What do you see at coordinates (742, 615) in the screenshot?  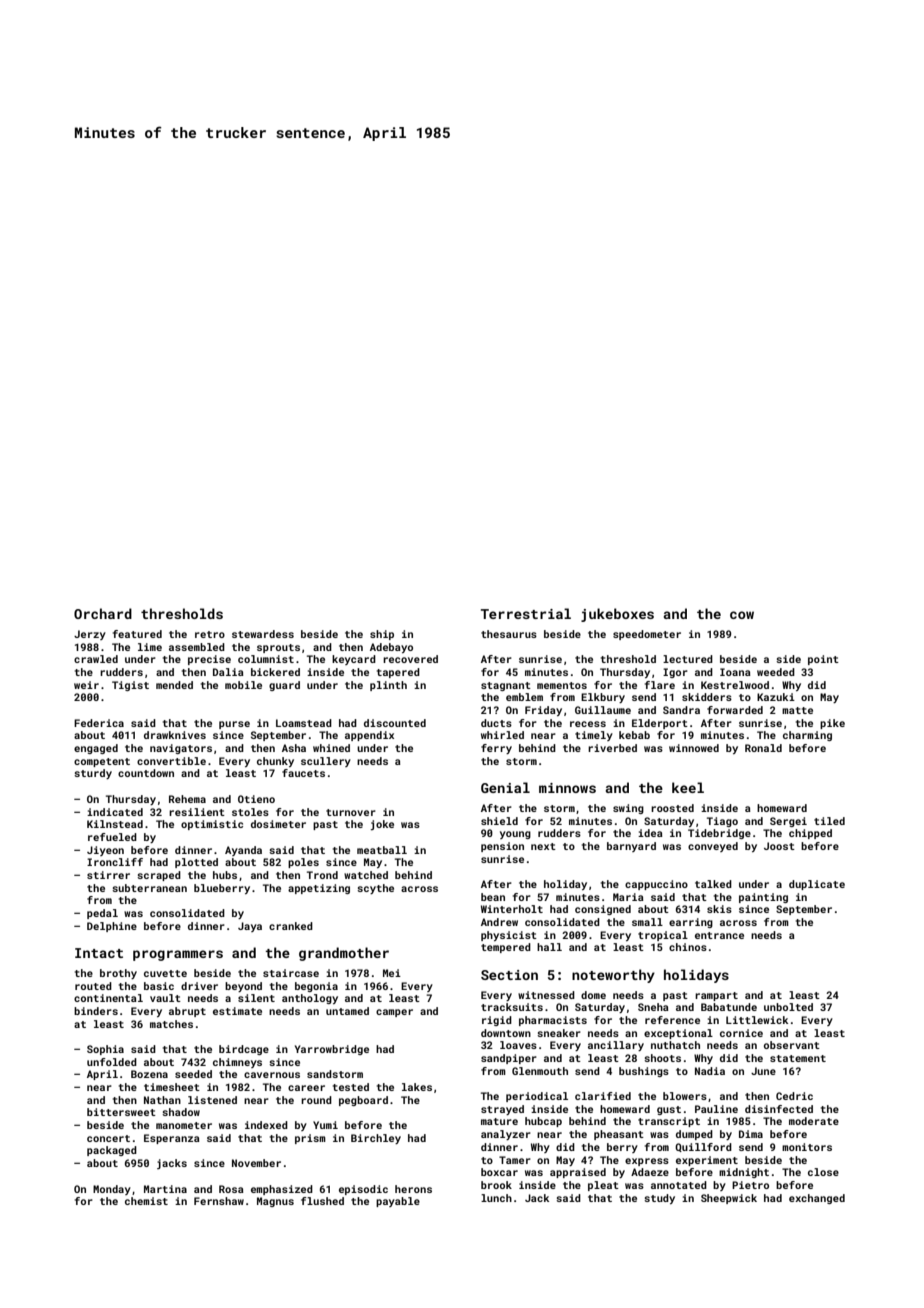 I see `cow` at bounding box center [742, 615].
